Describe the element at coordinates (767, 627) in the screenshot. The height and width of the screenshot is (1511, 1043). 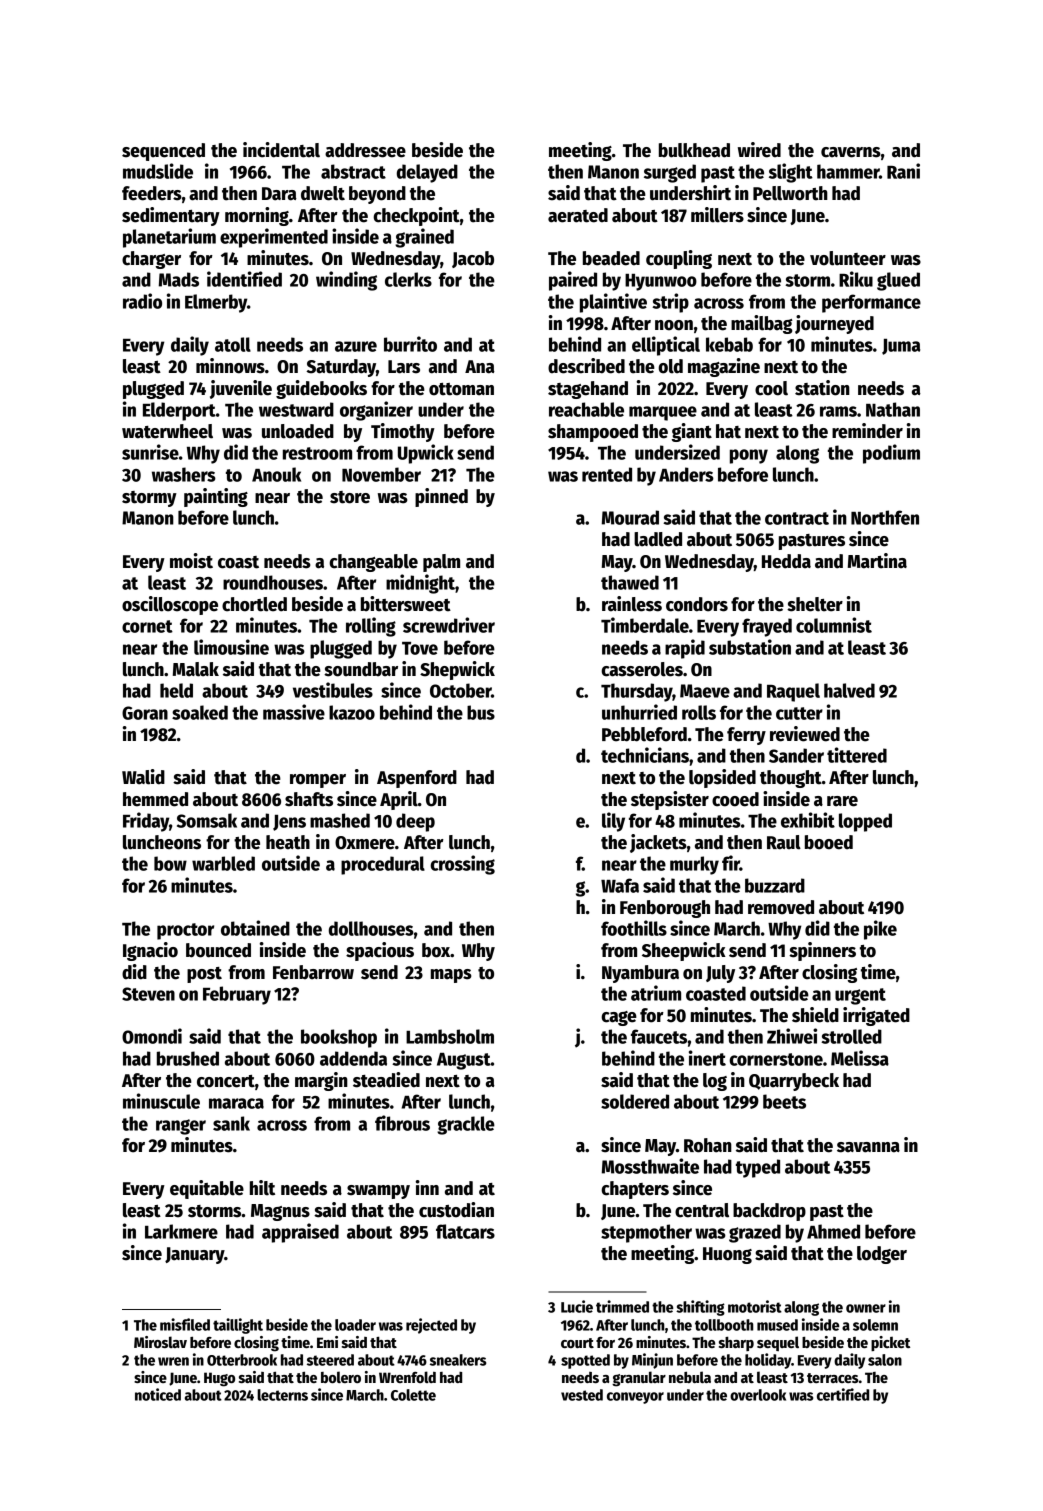
I see `frayed` at that location.
